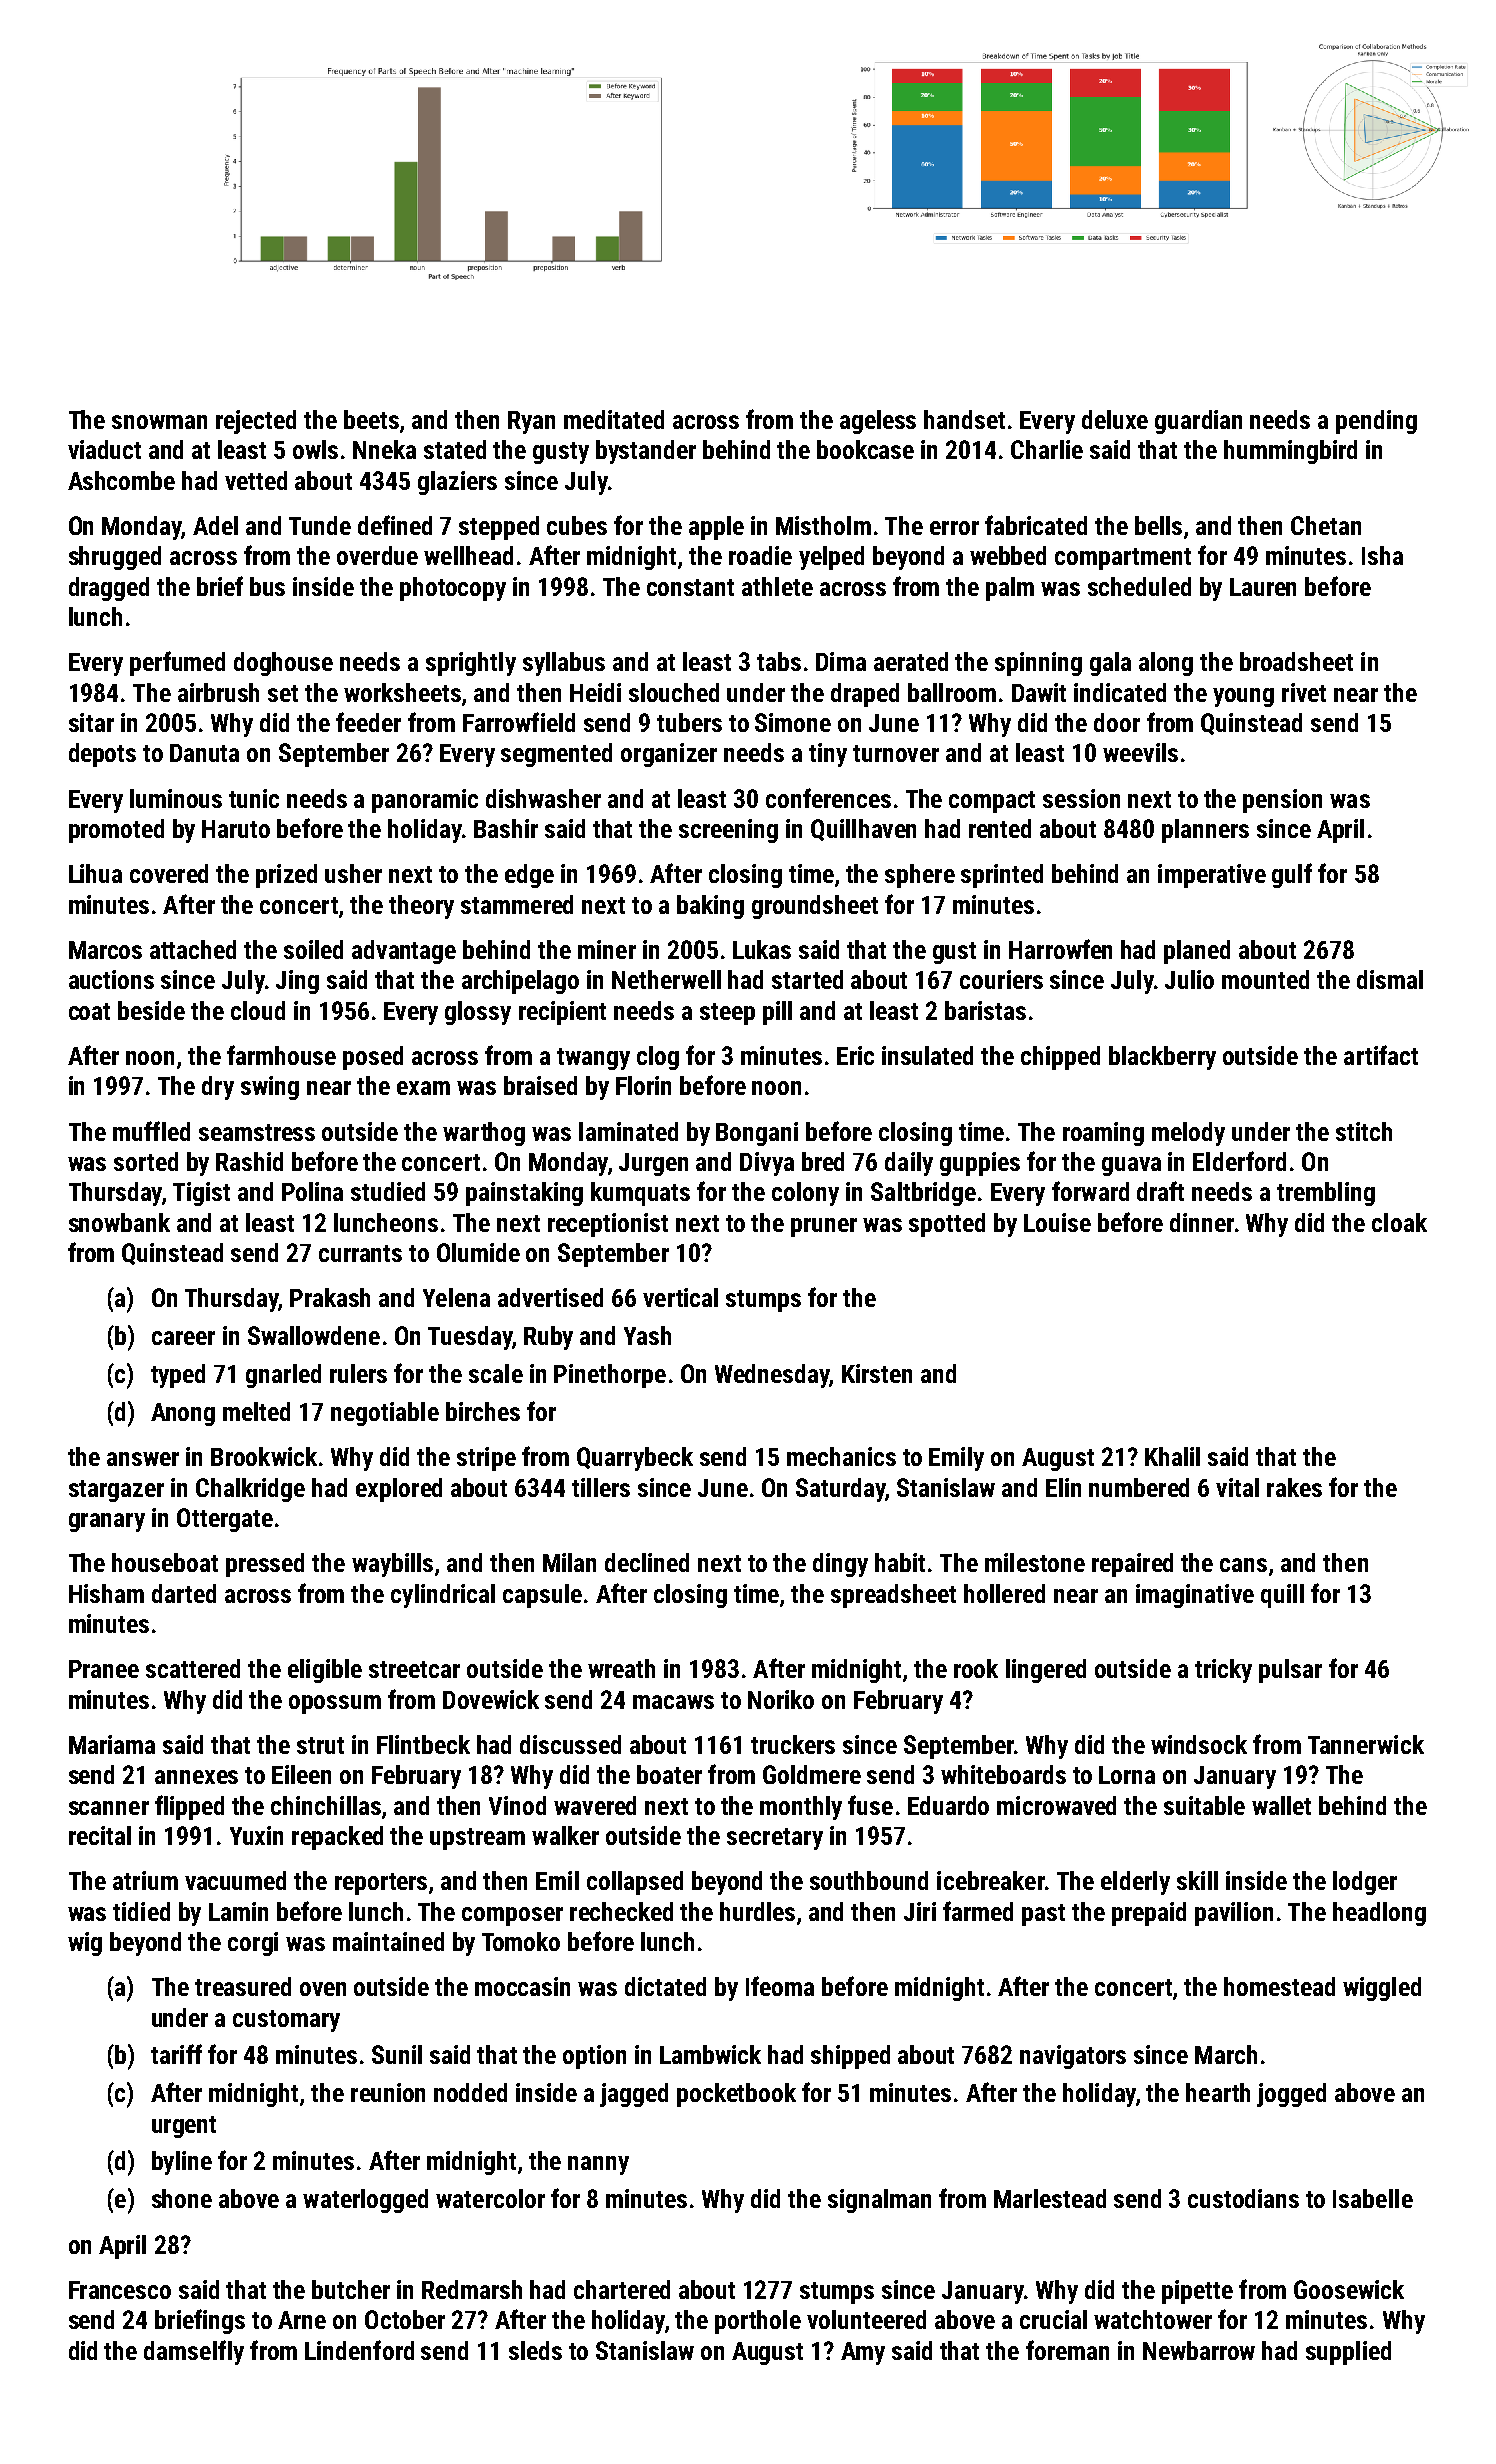 Image resolution: width=1496 pixels, height=2464 pixels. Describe the element at coordinates (1290, 1671) in the screenshot. I see `pulsar` at that location.
